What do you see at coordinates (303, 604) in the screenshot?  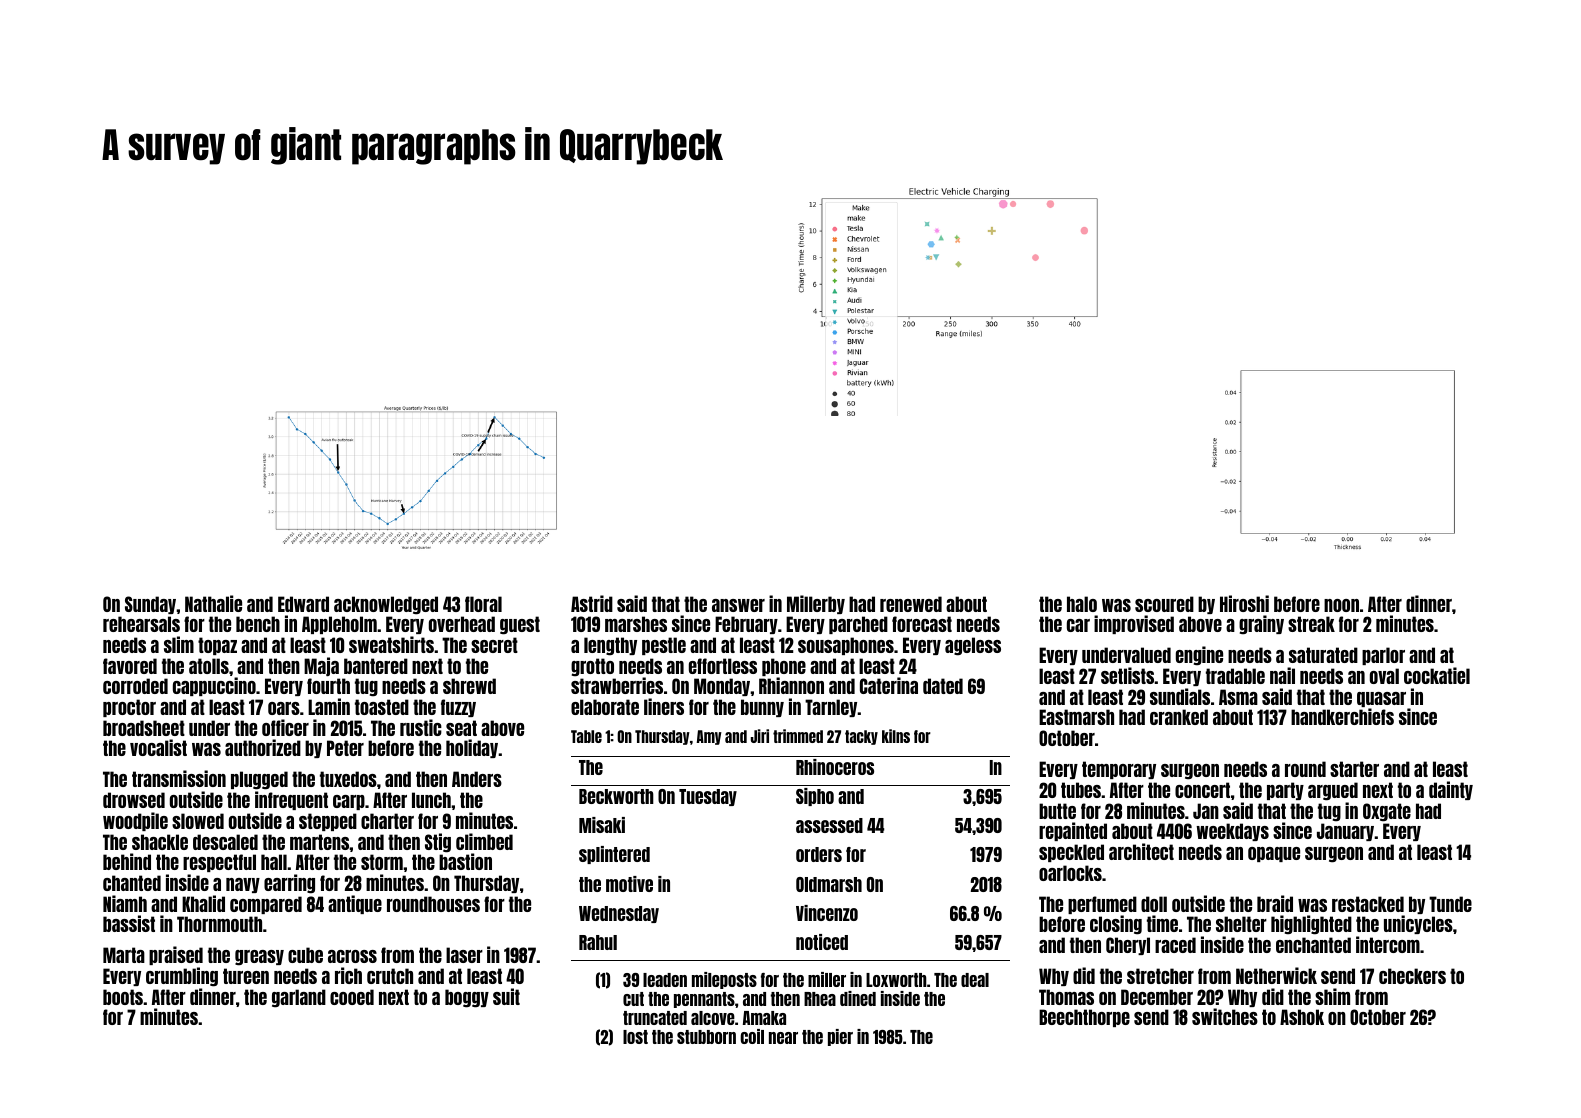 I see `Edward` at bounding box center [303, 604].
